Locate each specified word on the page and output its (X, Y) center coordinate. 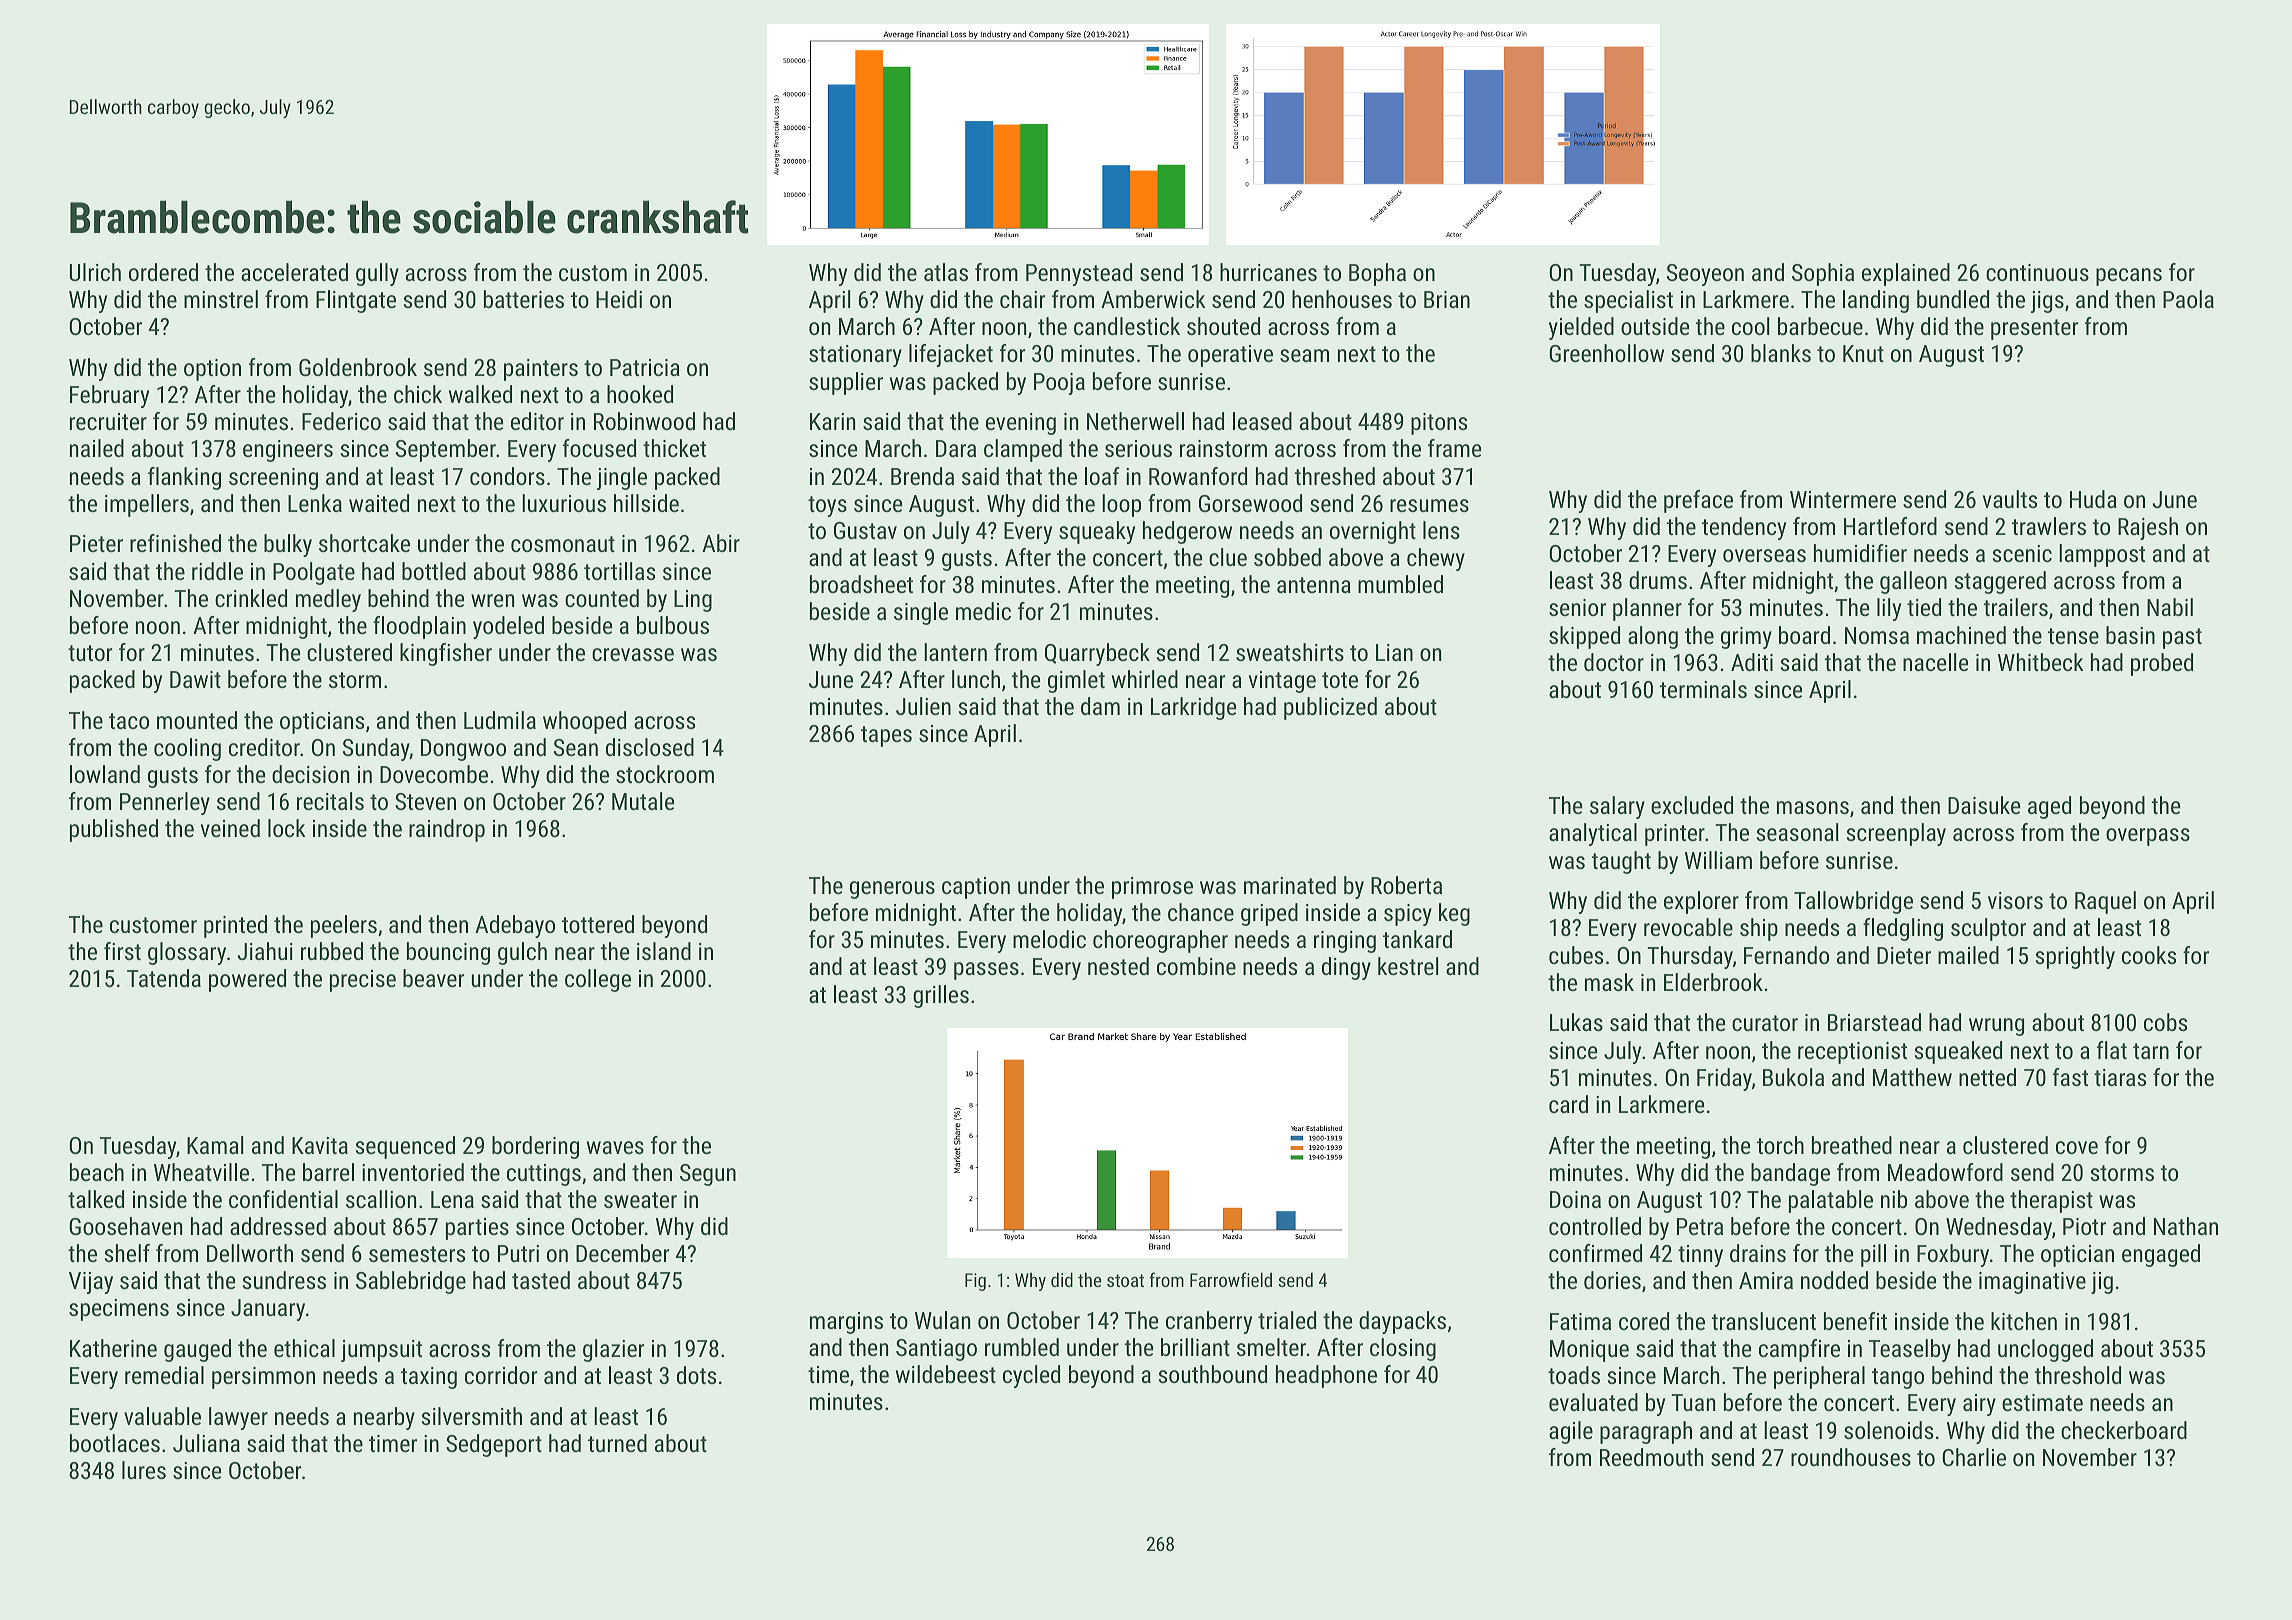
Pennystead (1079, 274)
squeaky (1097, 532)
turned (617, 1443)
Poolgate (314, 573)
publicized (1330, 708)
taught (1621, 862)
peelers (344, 926)
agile (1571, 1432)
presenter (2035, 329)
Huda (2093, 499)
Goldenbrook (358, 367)
